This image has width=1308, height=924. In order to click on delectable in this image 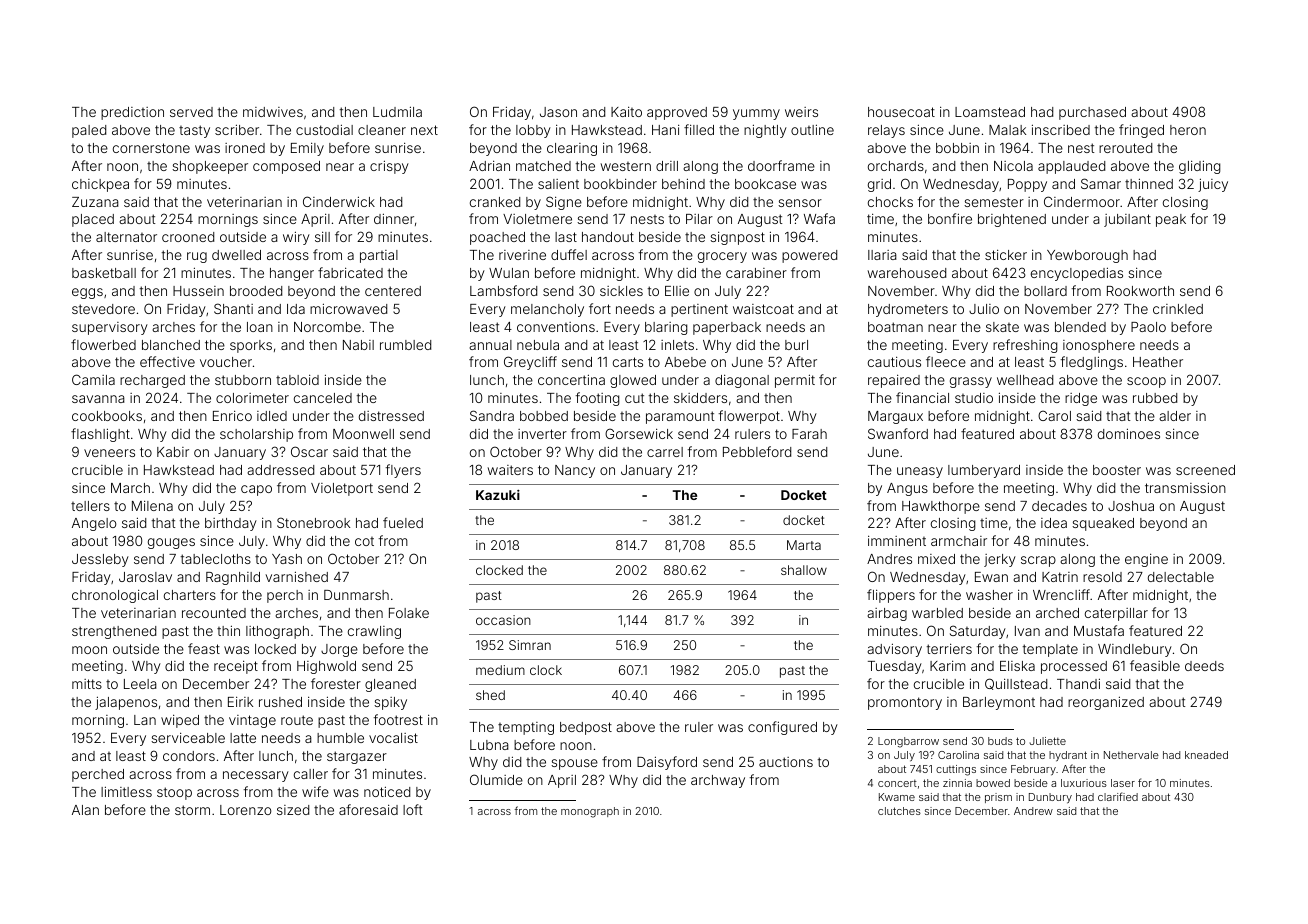, I will do `click(1181, 577)`.
